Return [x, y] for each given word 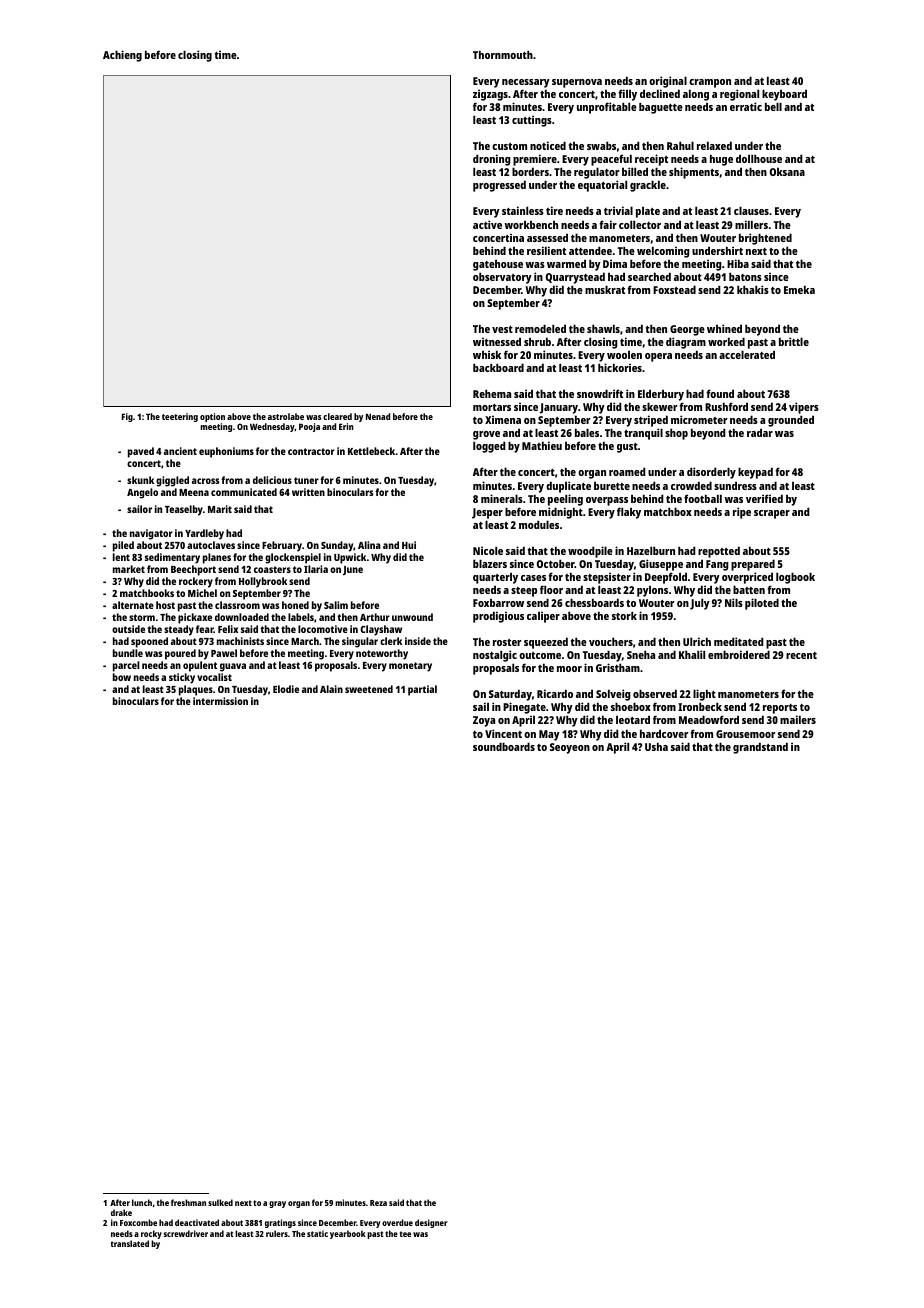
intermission [220, 701]
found [720, 393]
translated [130, 1243]
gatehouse [498, 265]
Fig [127, 417]
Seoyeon [570, 748]
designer [431, 1223]
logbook [795, 578]
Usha [656, 746]
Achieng [122, 56]
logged [489, 447]
